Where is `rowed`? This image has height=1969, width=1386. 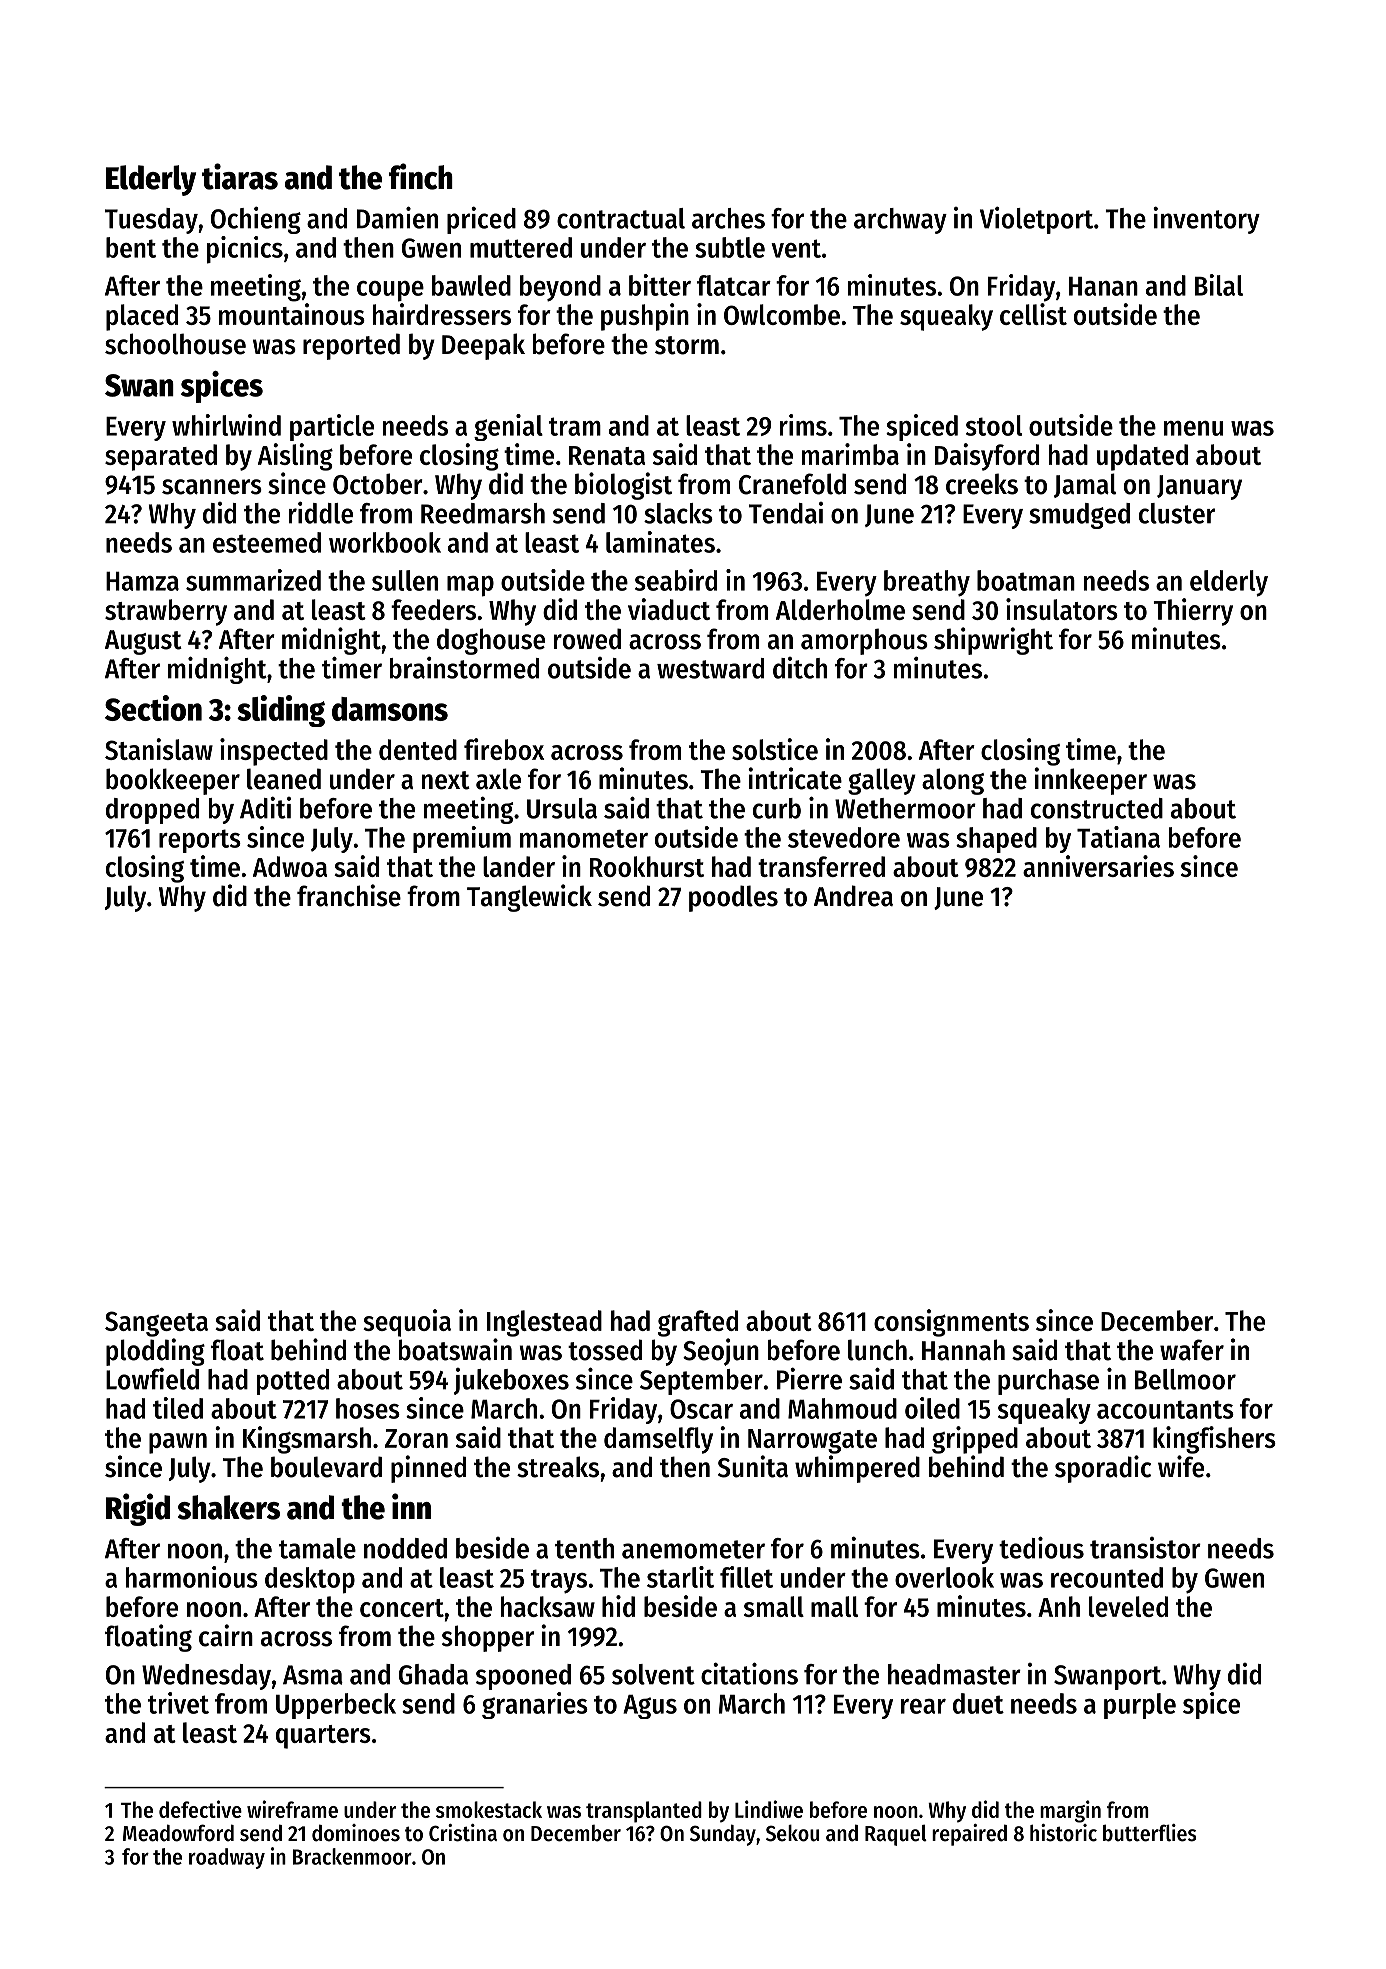
rowed is located at coordinates (587, 639).
